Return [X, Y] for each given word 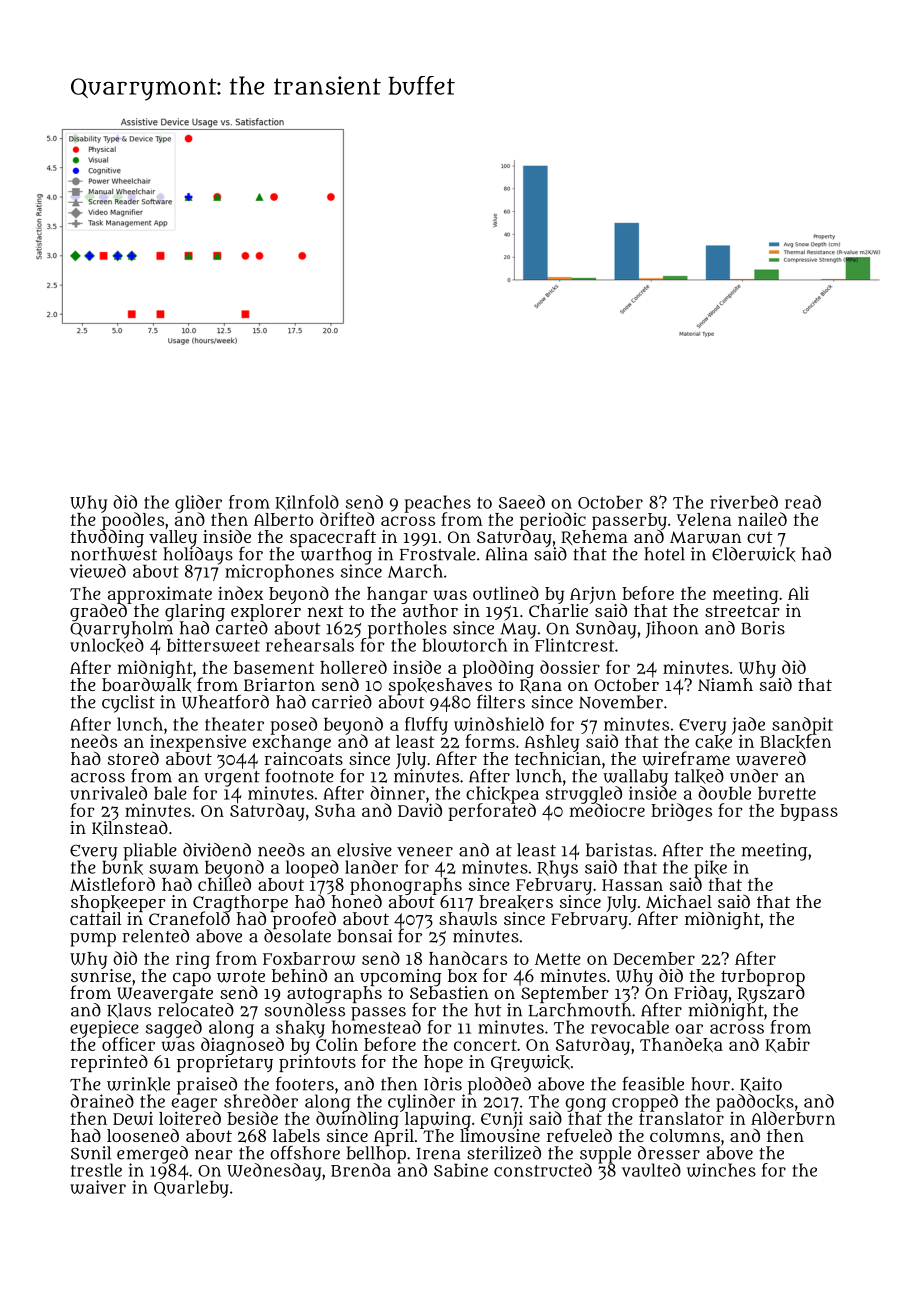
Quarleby [191, 1189]
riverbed [744, 502]
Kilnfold [307, 503]
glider [198, 504]
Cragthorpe [240, 903]
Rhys [557, 869]
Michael [679, 901]
